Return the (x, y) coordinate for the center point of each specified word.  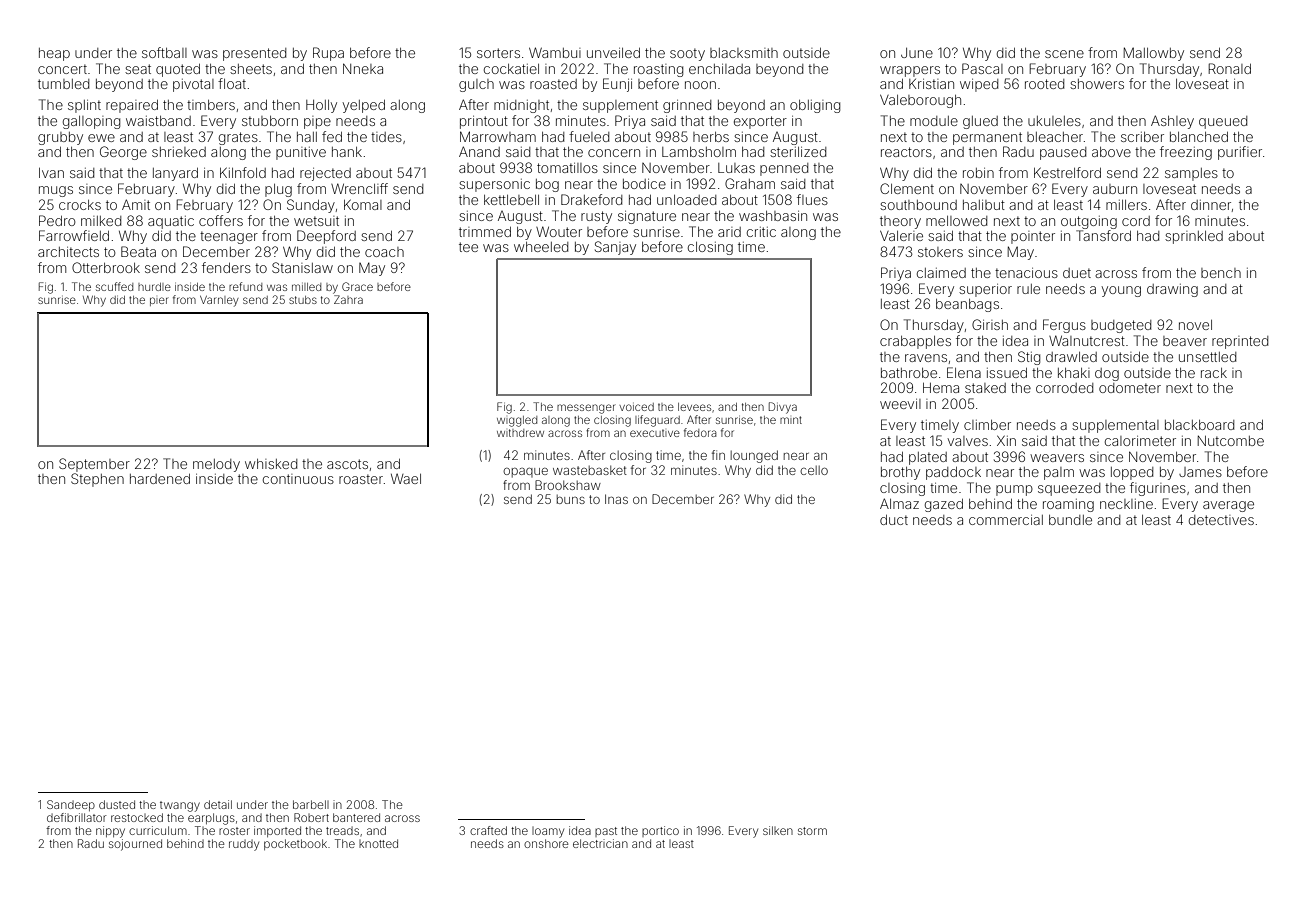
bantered (356, 817)
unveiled (613, 53)
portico (660, 831)
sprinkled (1194, 237)
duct (894, 520)
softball (164, 52)
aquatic (171, 222)
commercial (1006, 520)
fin (718, 455)
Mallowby (1153, 54)
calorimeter (1140, 441)
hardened (160, 479)
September (94, 465)
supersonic (494, 185)
